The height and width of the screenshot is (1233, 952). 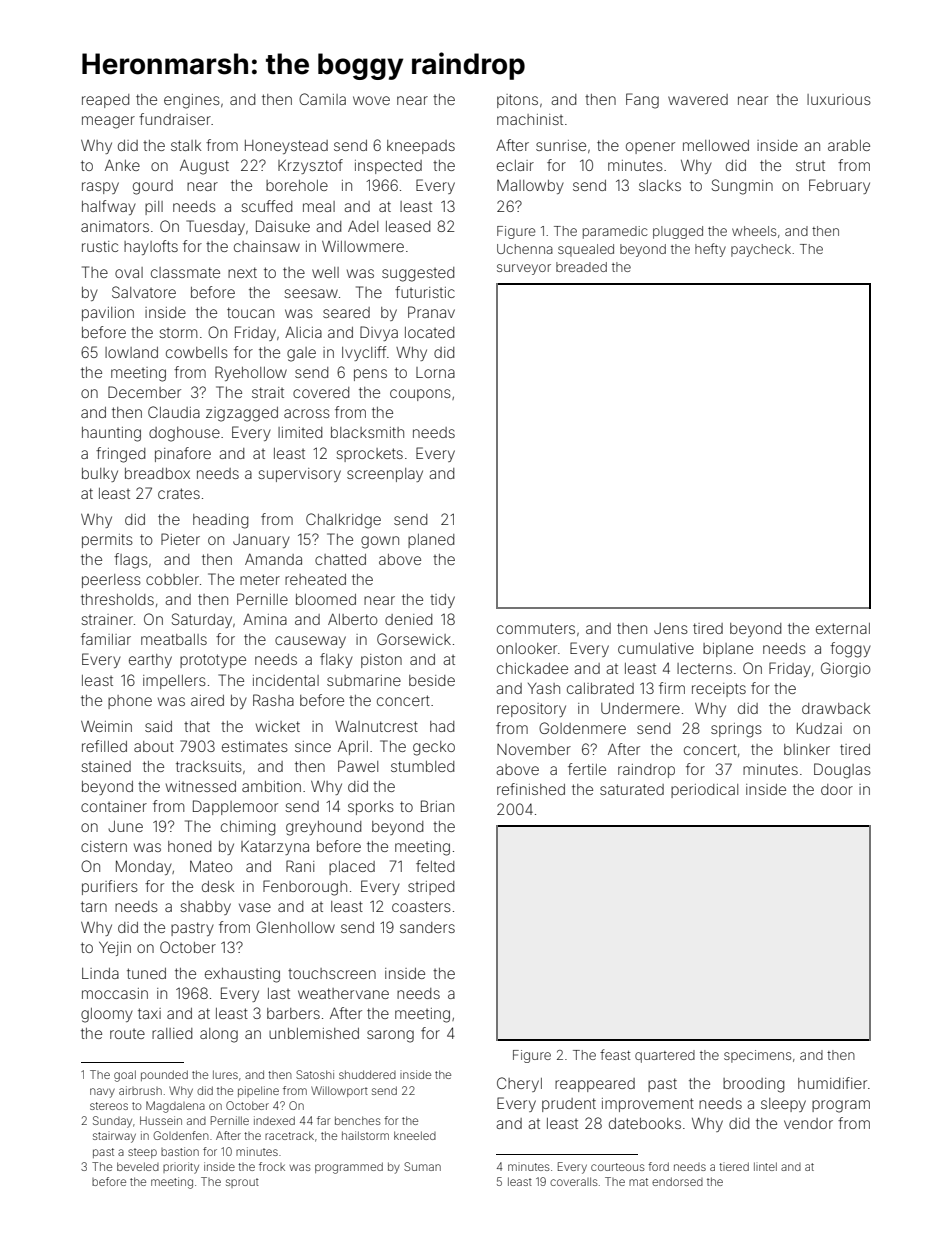 I want to click on tidy, so click(x=442, y=601).
